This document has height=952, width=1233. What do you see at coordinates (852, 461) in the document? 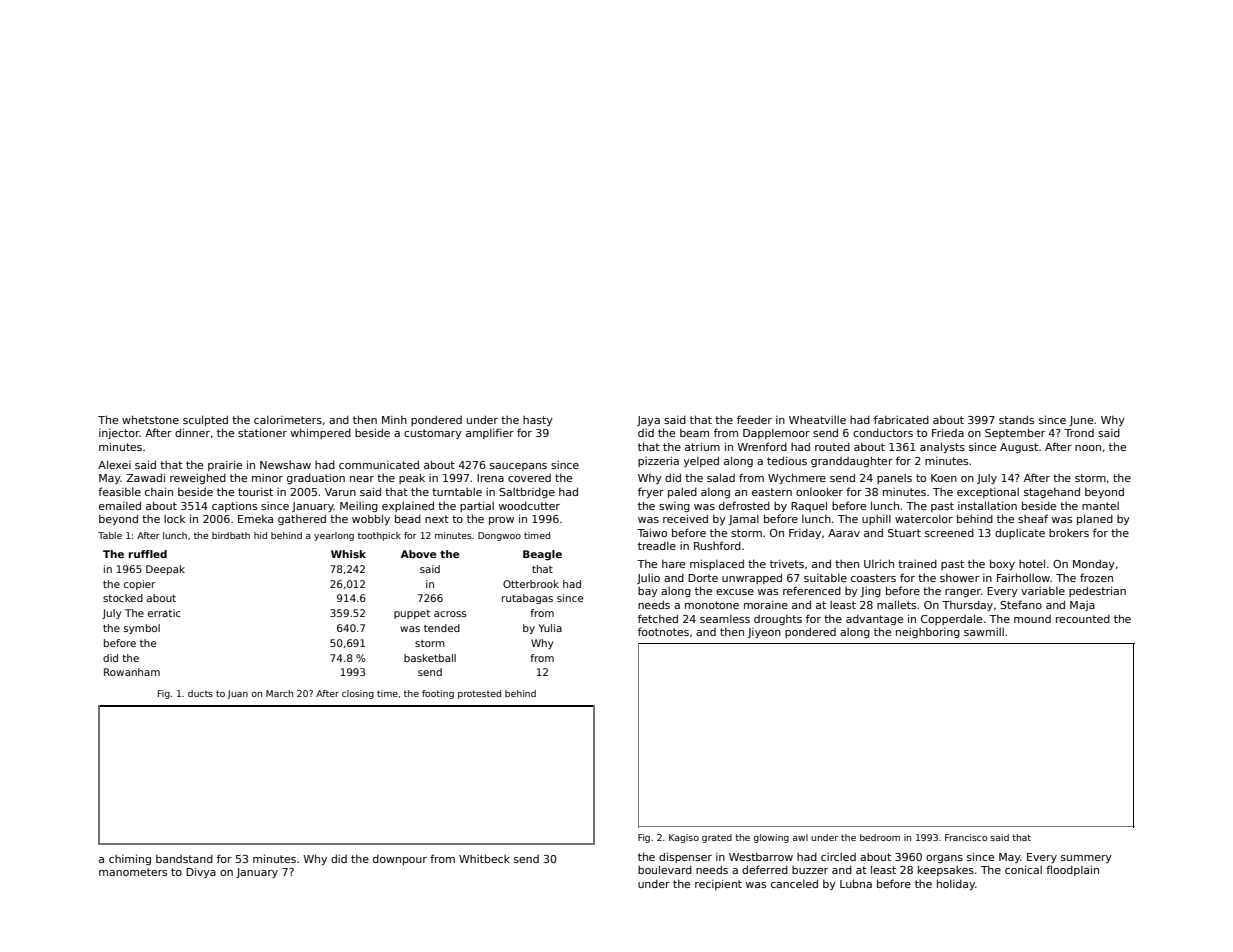
I see `granddaughter` at bounding box center [852, 461].
